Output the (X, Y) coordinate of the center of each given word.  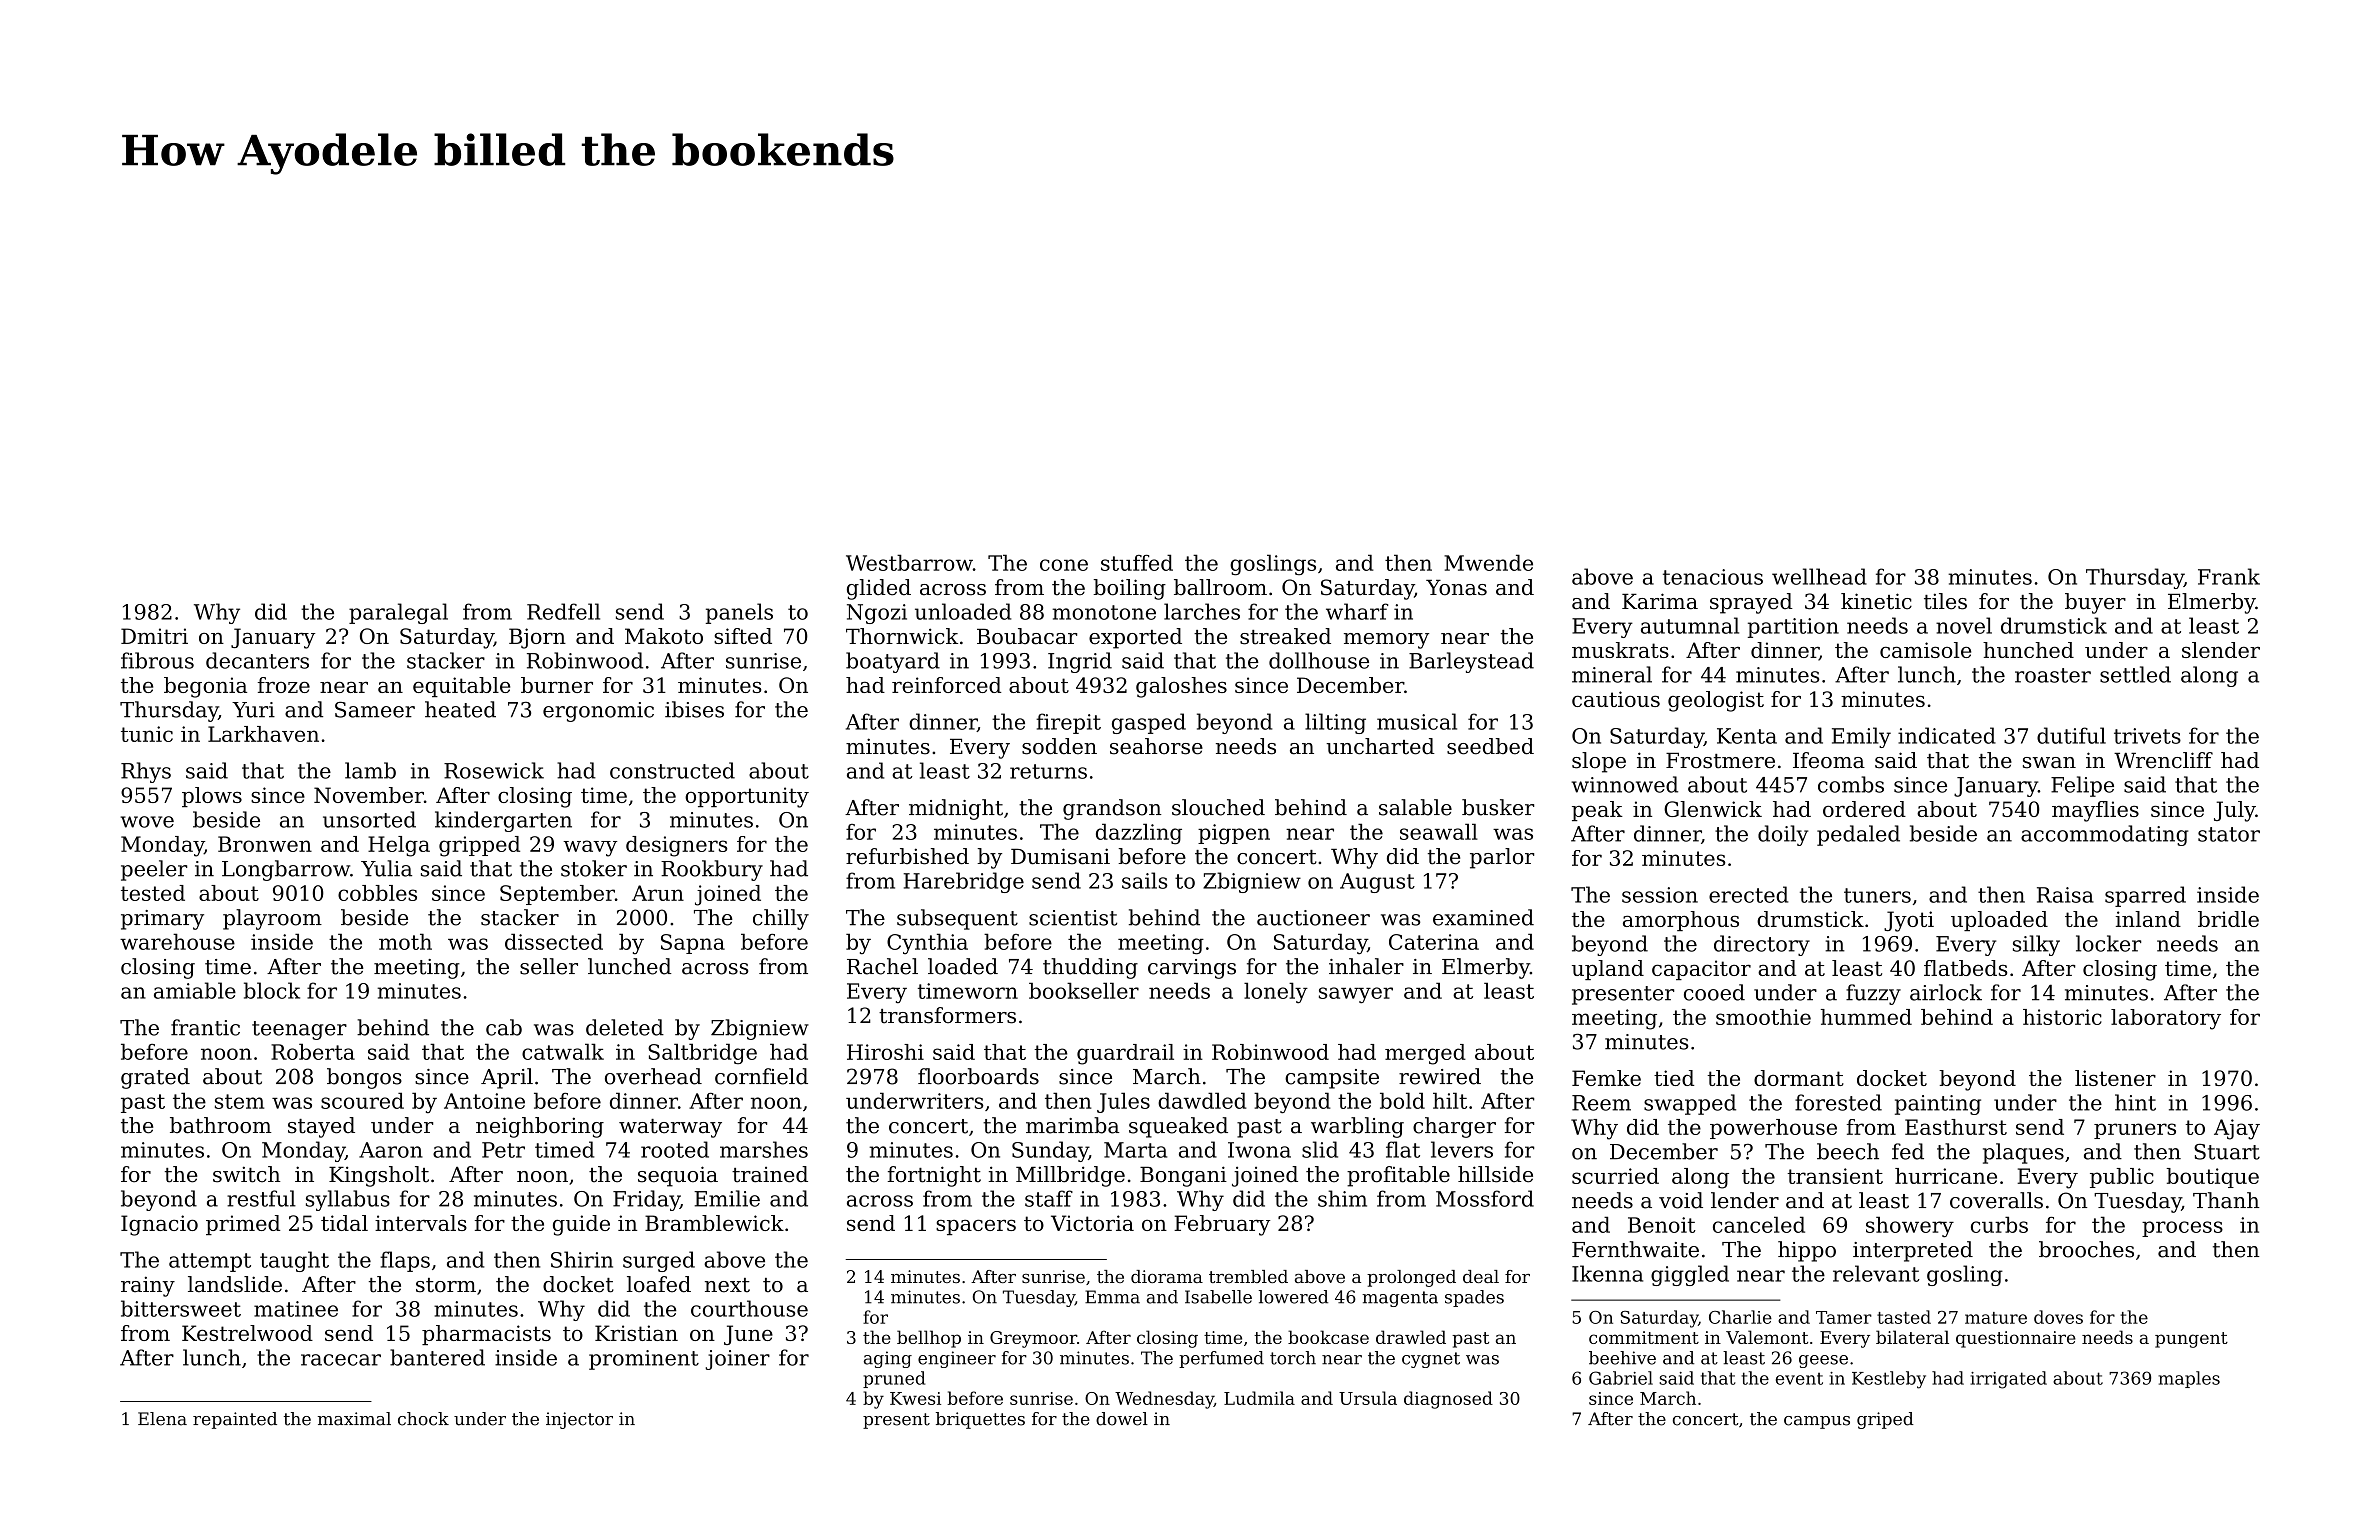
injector (579, 1420)
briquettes (980, 1420)
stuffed (1137, 562)
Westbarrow (909, 562)
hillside (1495, 1174)
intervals (421, 1223)
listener (2115, 1078)
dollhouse (1319, 660)
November (369, 795)
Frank (2229, 576)
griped (1885, 1420)
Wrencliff (2163, 760)
